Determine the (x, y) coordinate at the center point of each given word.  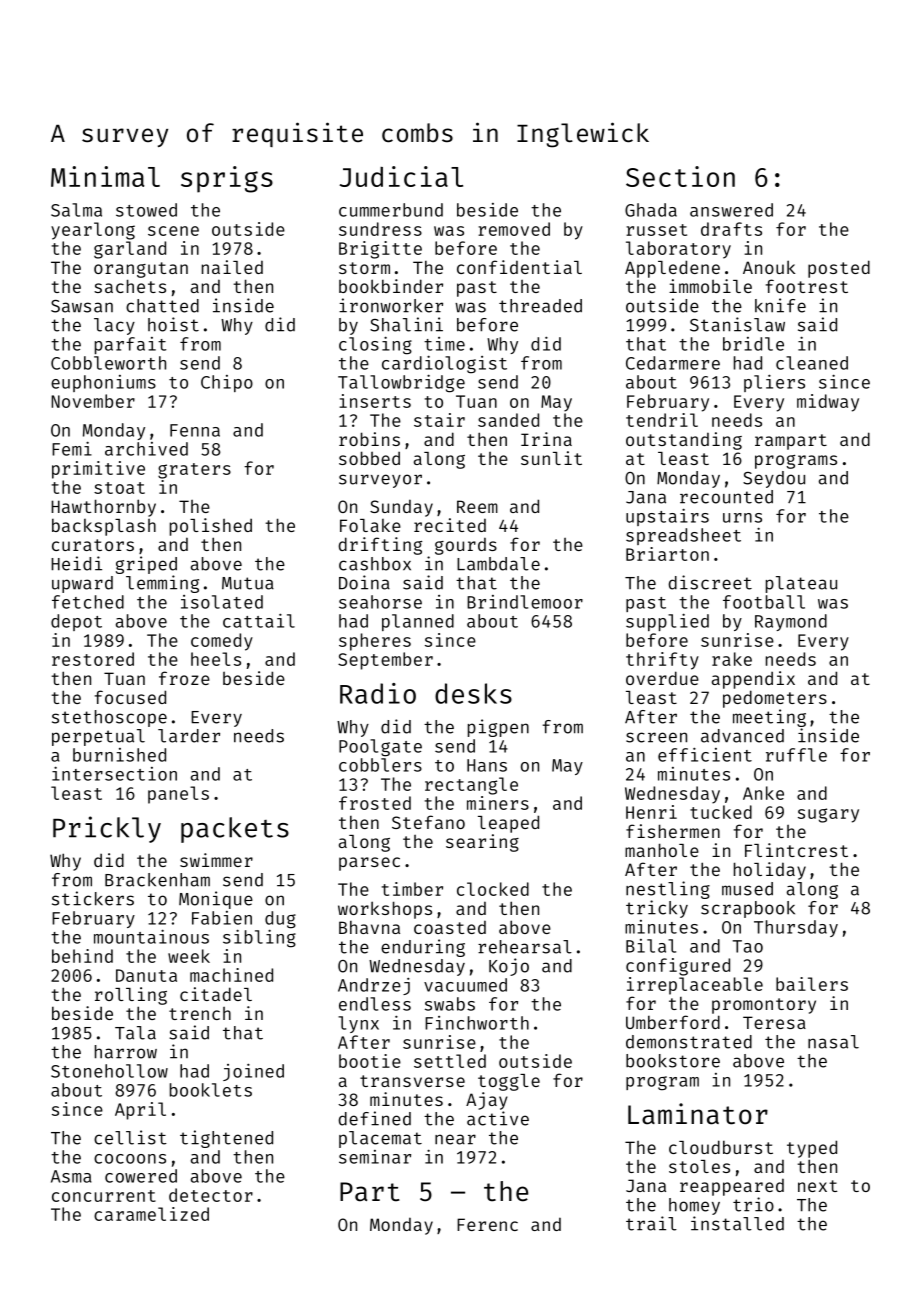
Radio (378, 693)
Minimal (105, 176)
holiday (770, 871)
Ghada (651, 210)
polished (211, 527)
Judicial (401, 176)
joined (253, 1072)
